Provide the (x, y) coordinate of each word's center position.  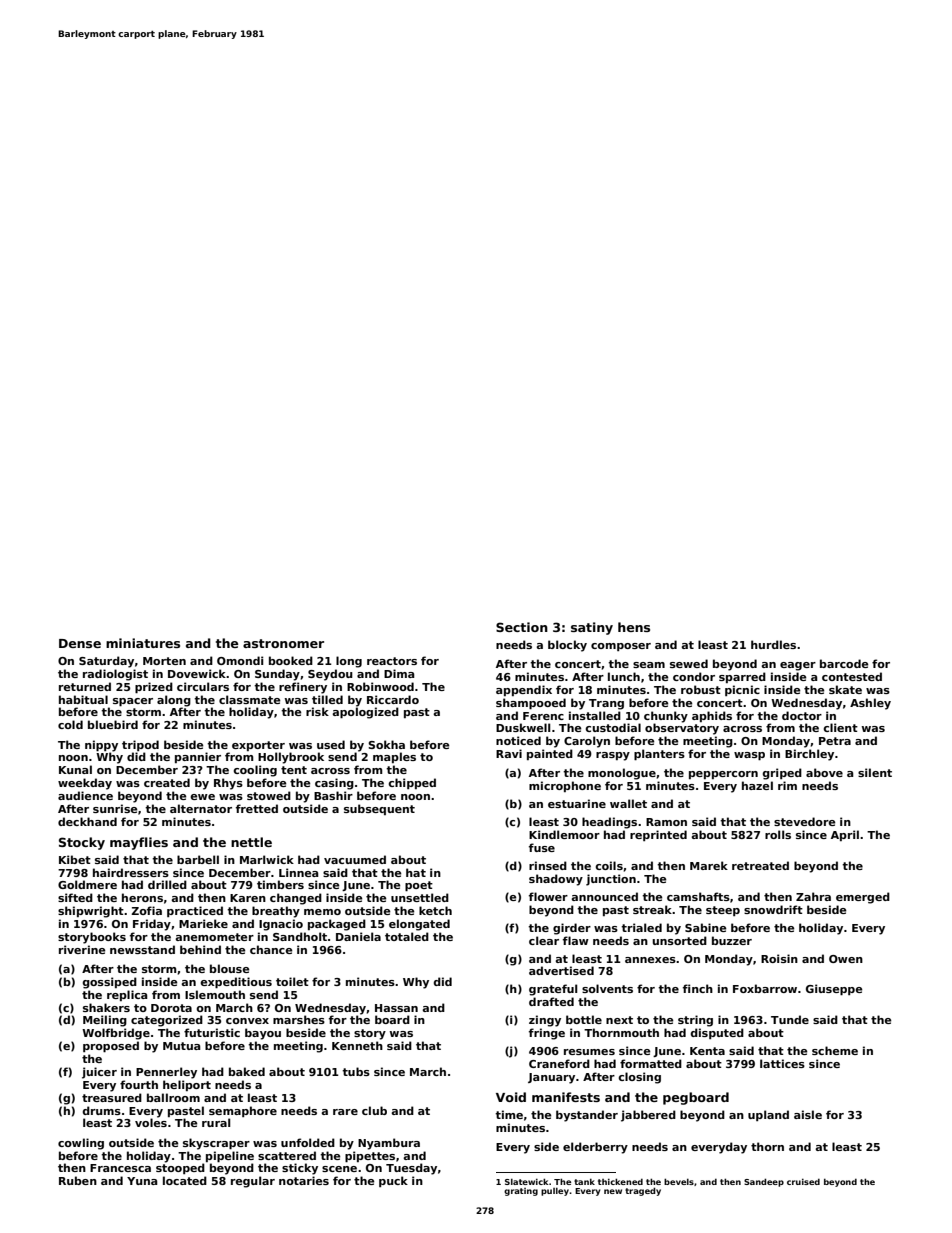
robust (701, 689)
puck (393, 1181)
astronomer (283, 643)
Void (511, 1097)
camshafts (698, 896)
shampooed (531, 703)
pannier (198, 757)
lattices (782, 1063)
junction (611, 880)
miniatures (143, 643)
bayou (263, 1034)
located (185, 1180)
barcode (844, 663)
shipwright (91, 912)
